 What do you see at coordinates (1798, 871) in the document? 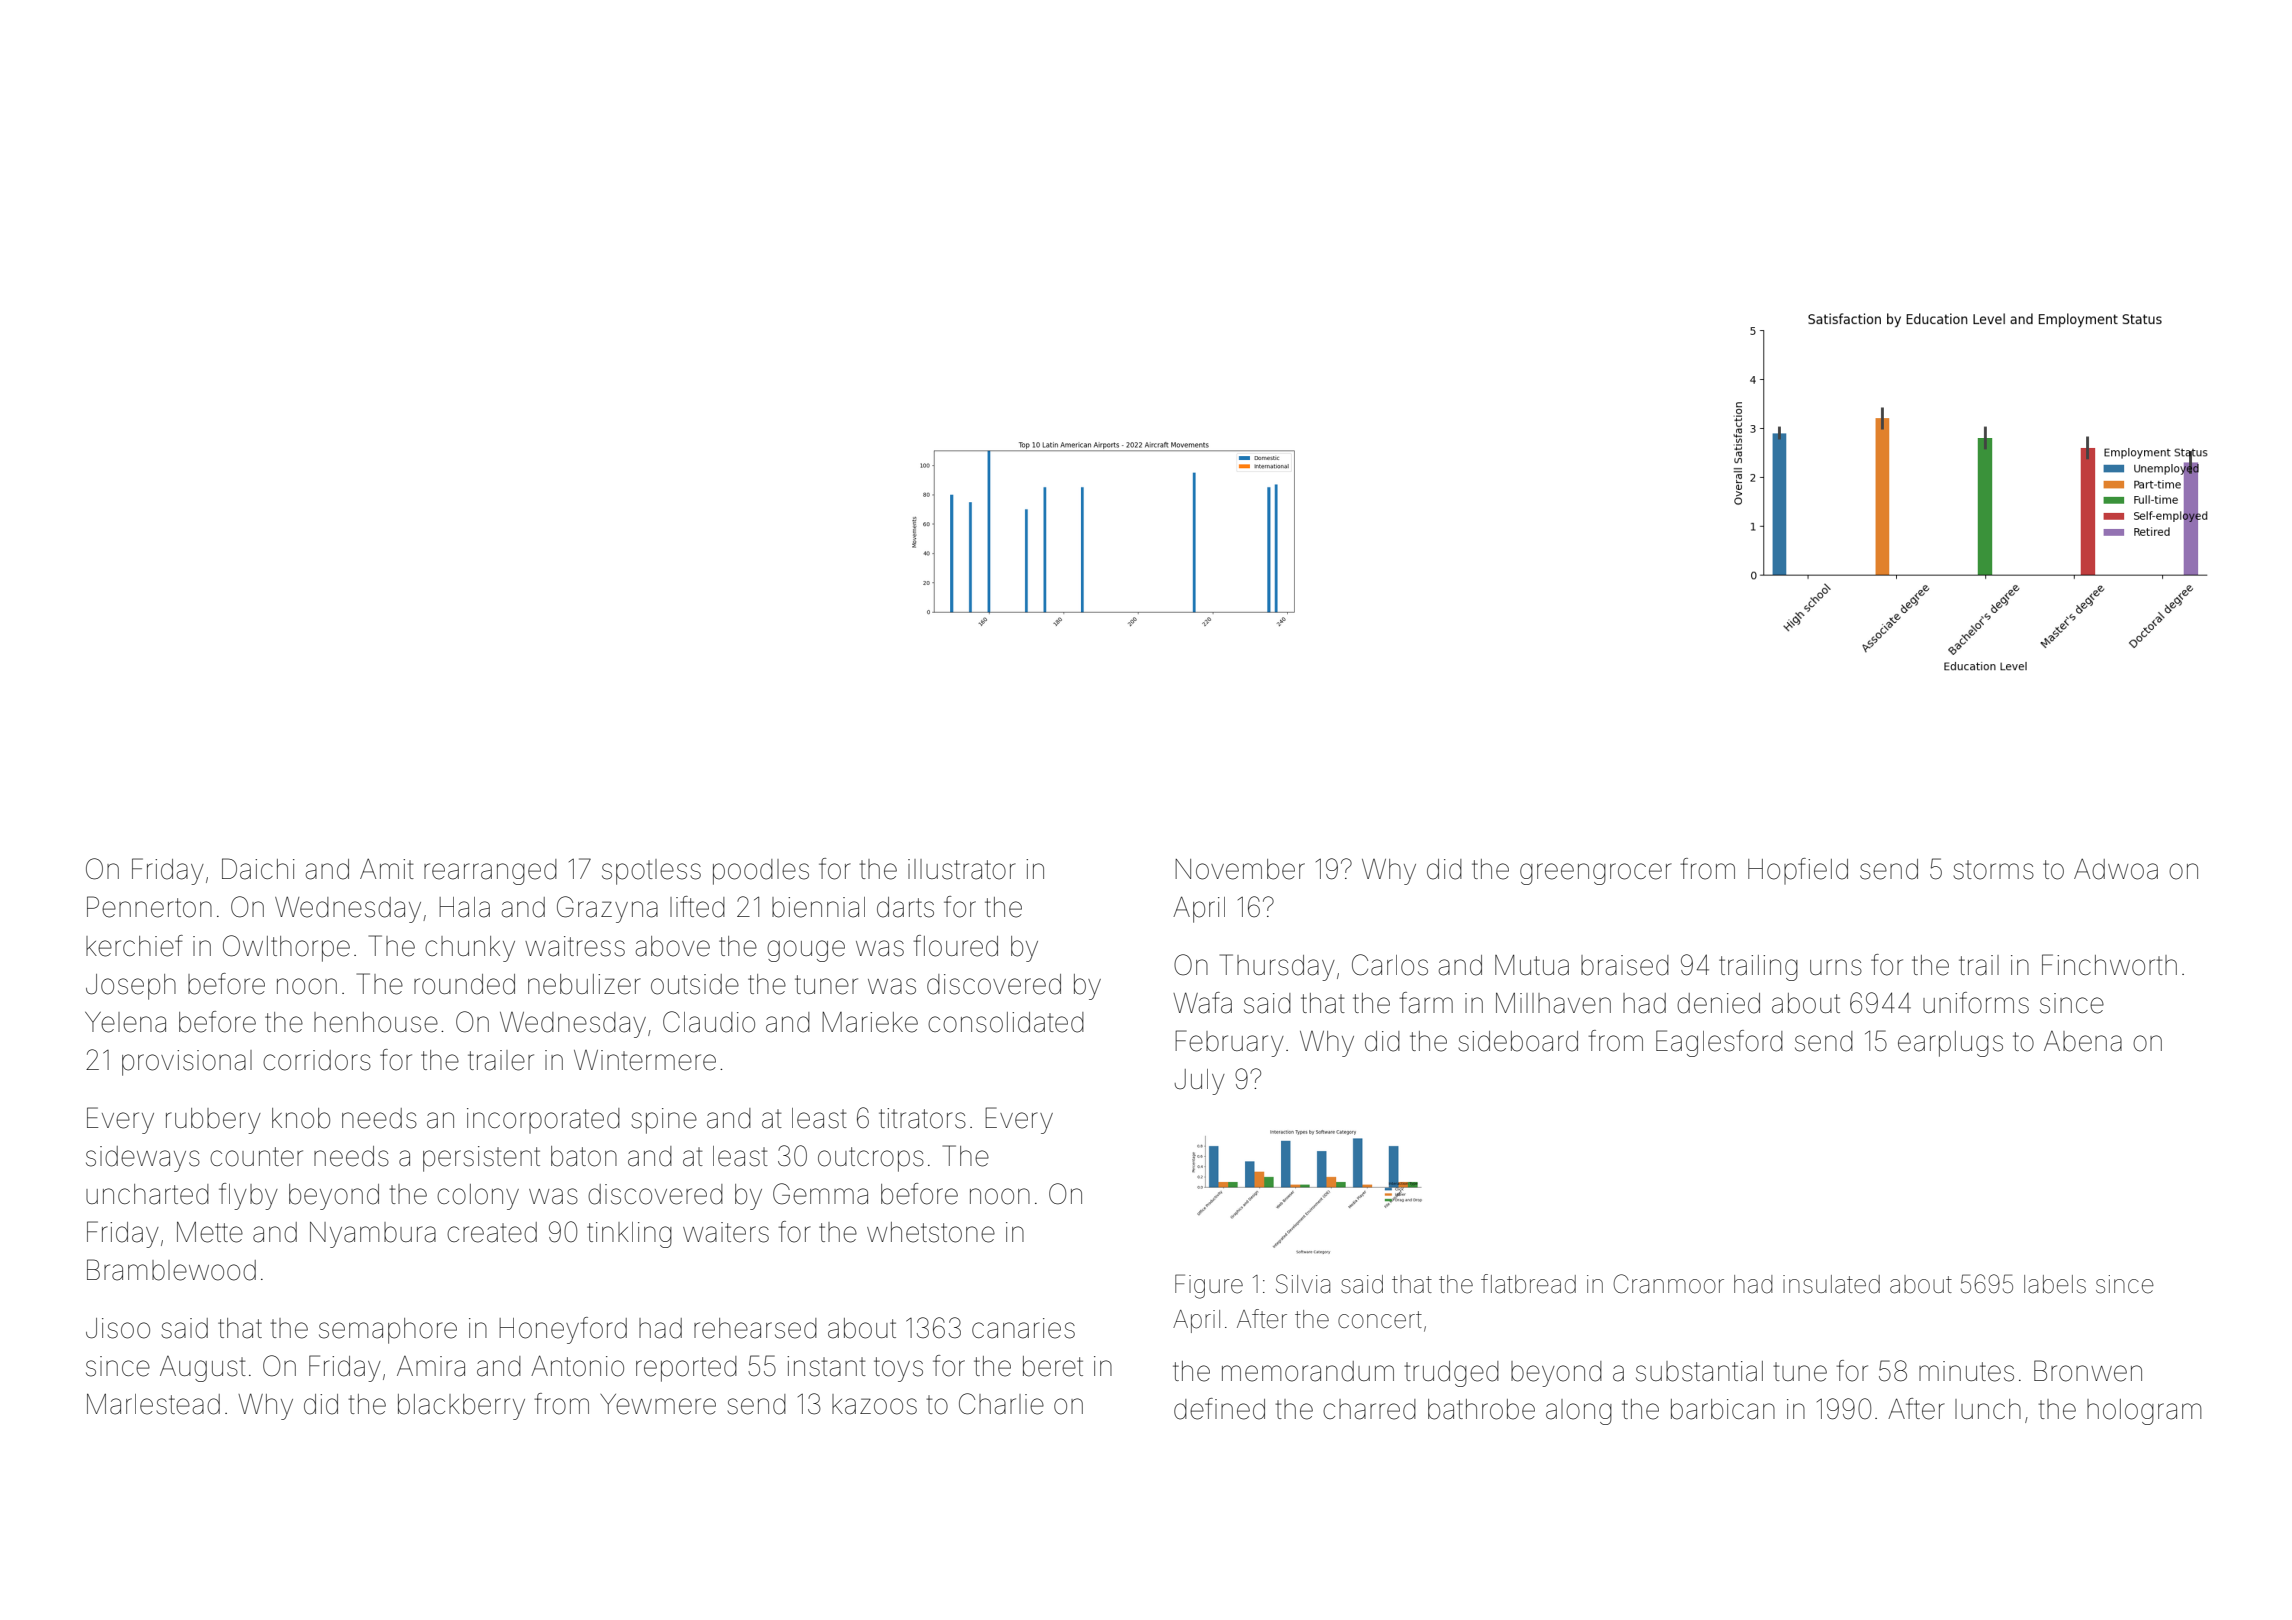
I see `Hopfield` at bounding box center [1798, 871].
